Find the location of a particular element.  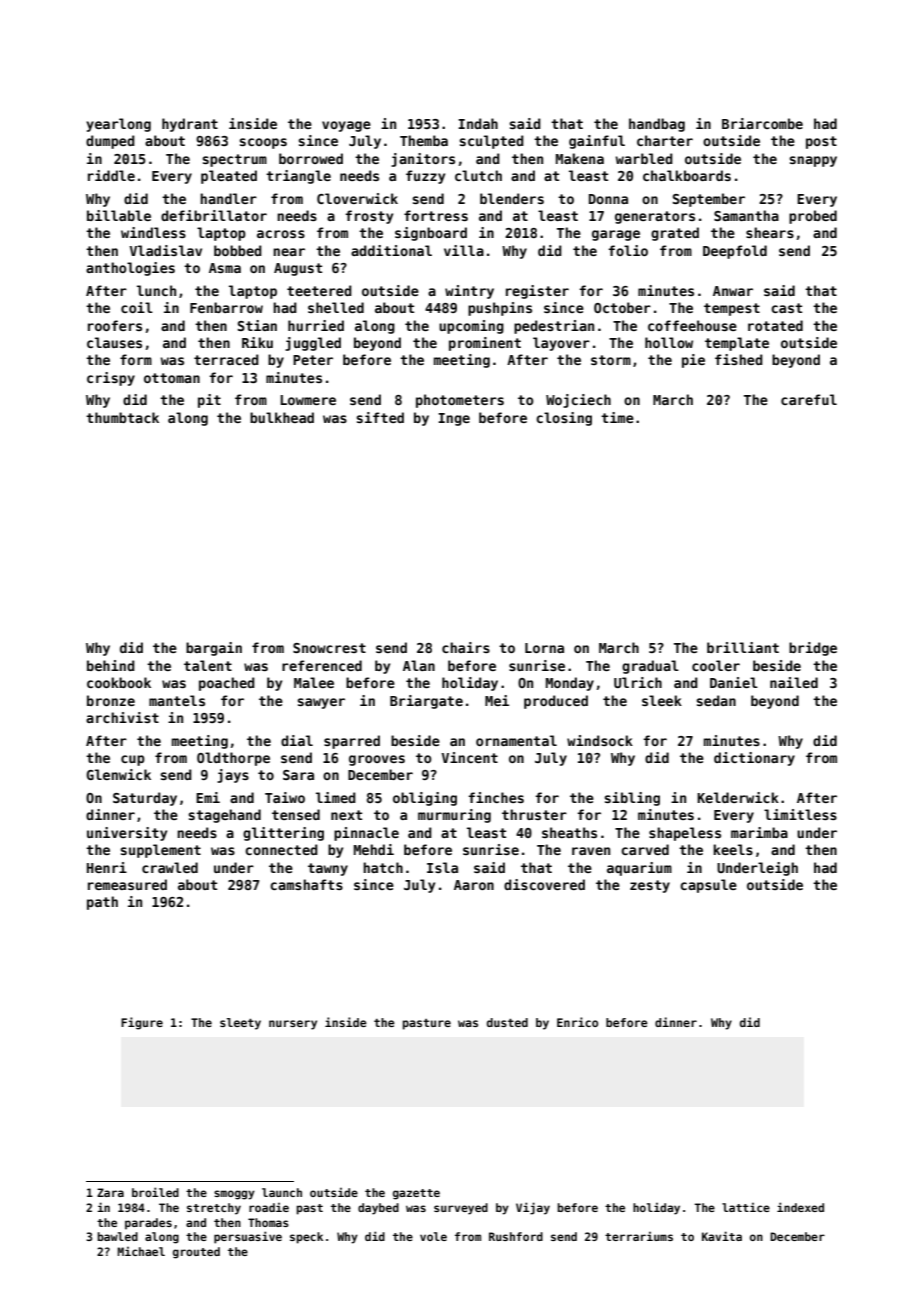

Snowcrest is located at coordinates (329, 648).
